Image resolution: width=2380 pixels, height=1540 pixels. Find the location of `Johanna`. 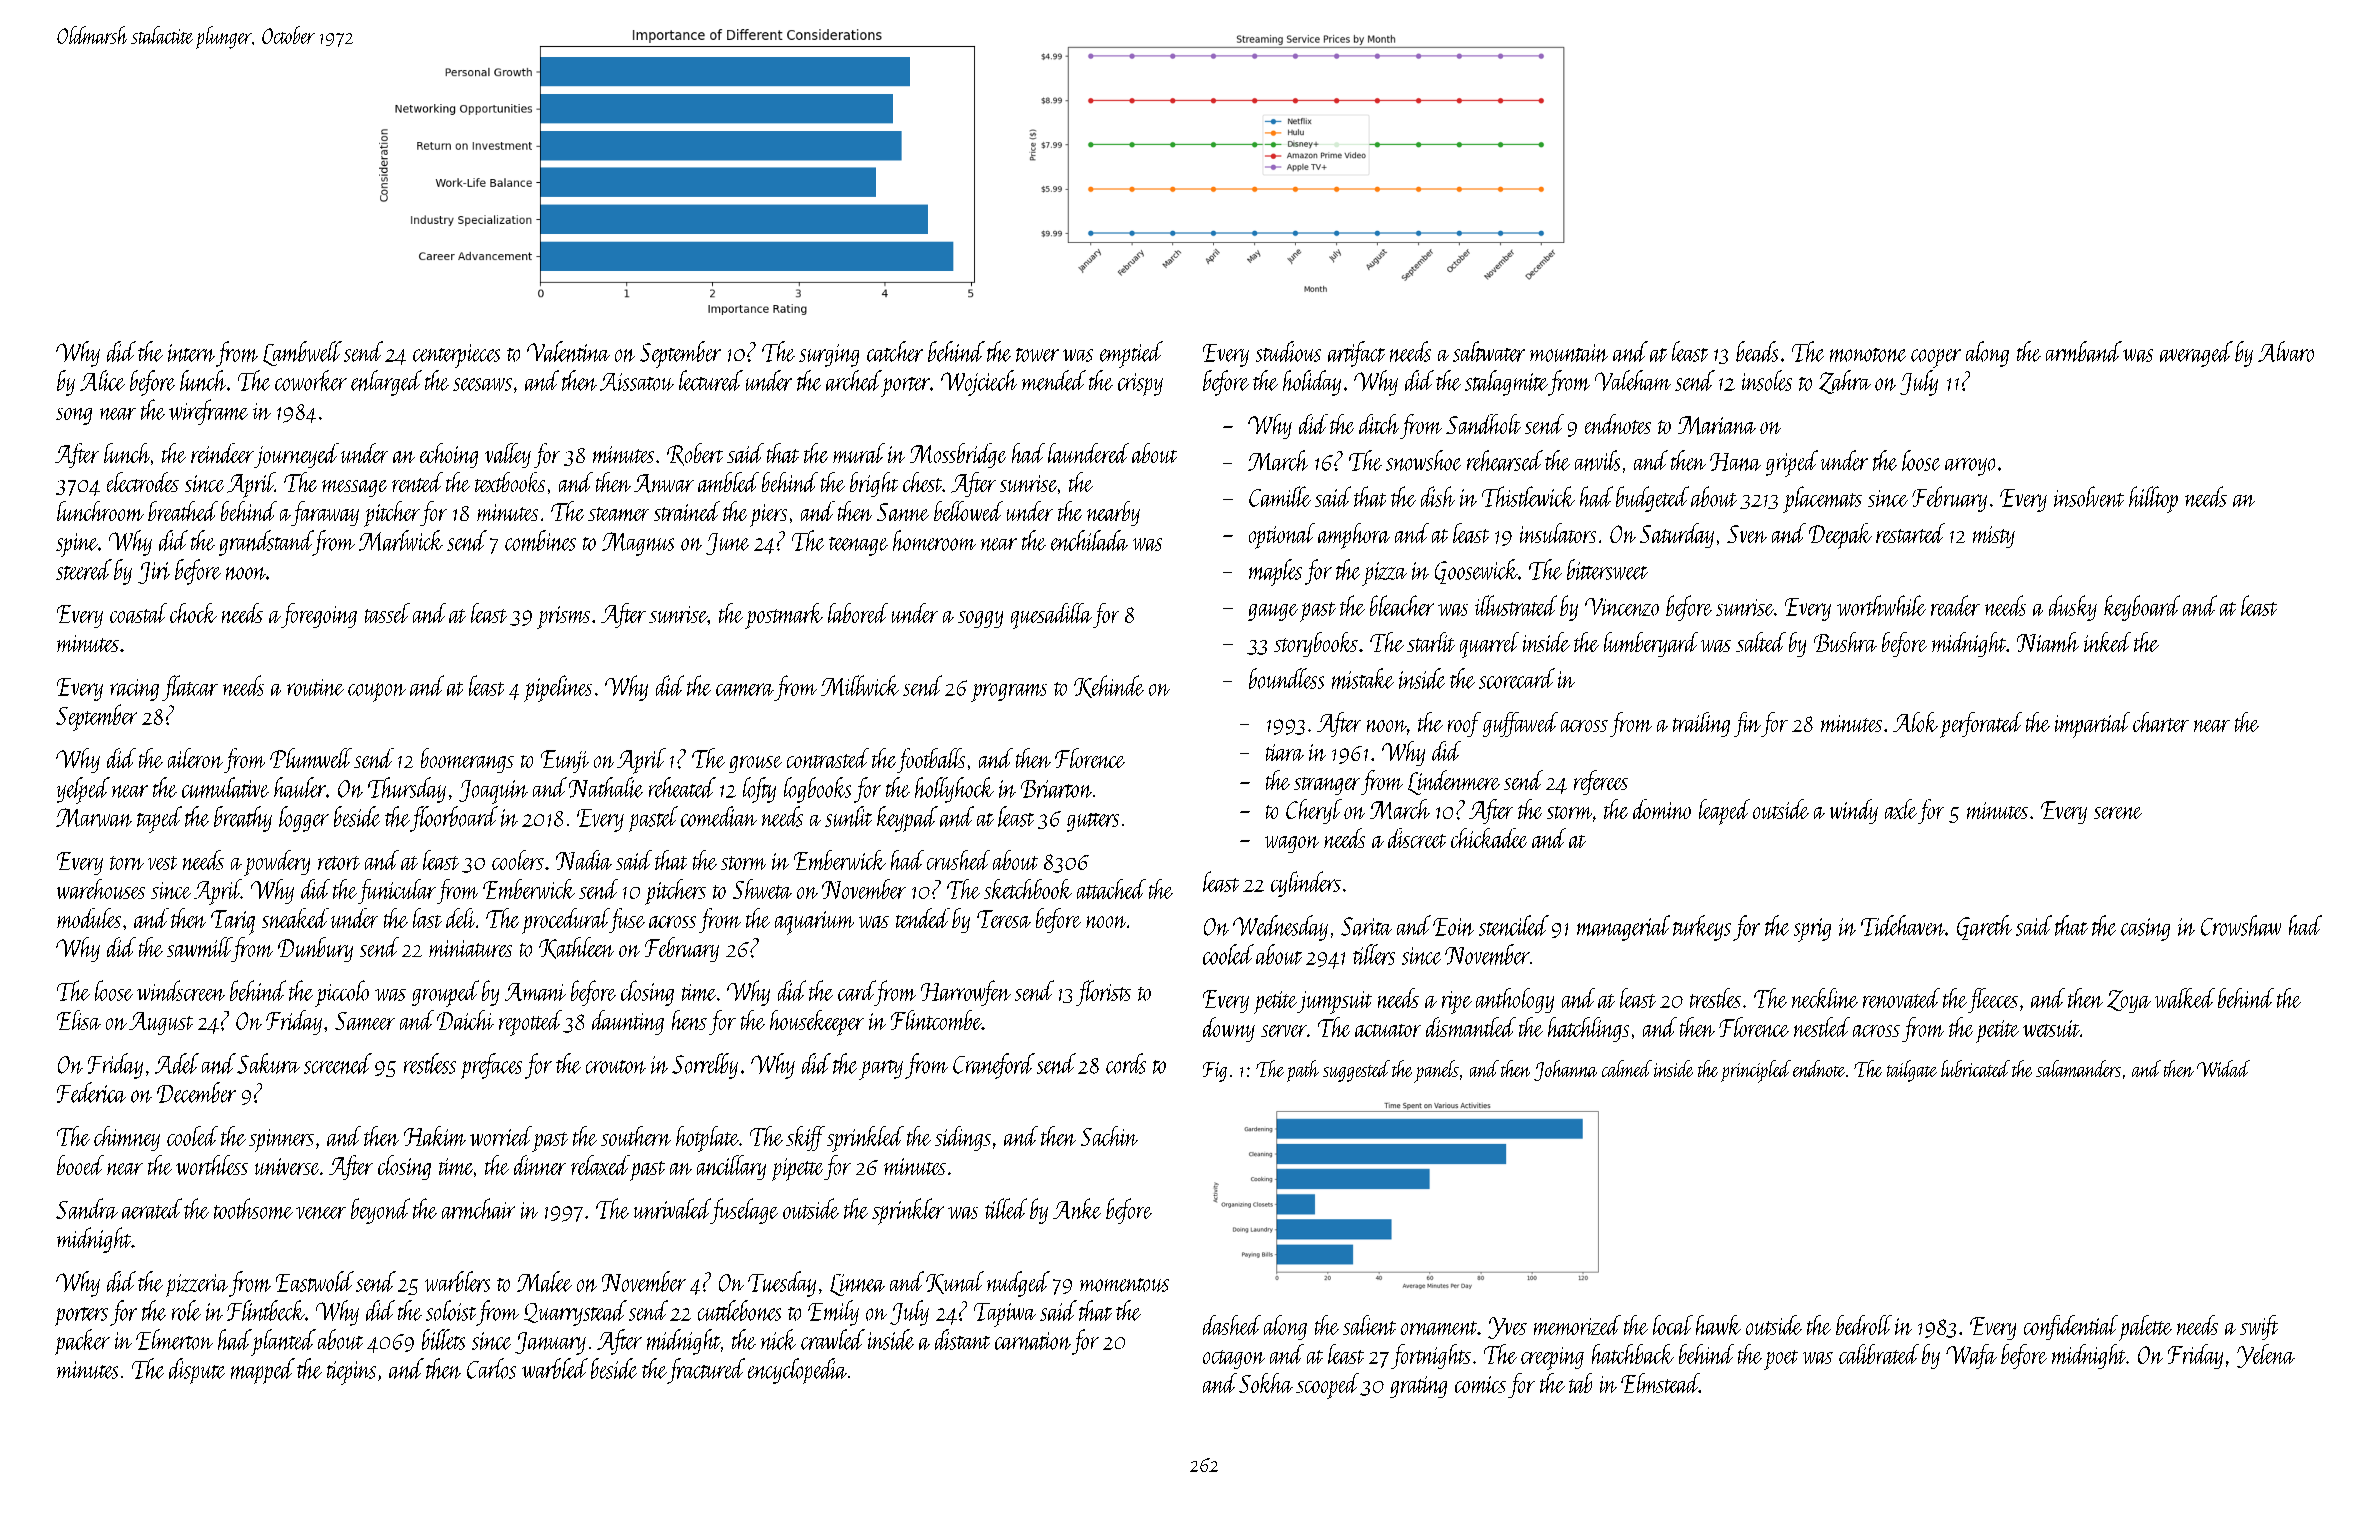

Johanna is located at coordinates (1565, 1070).
